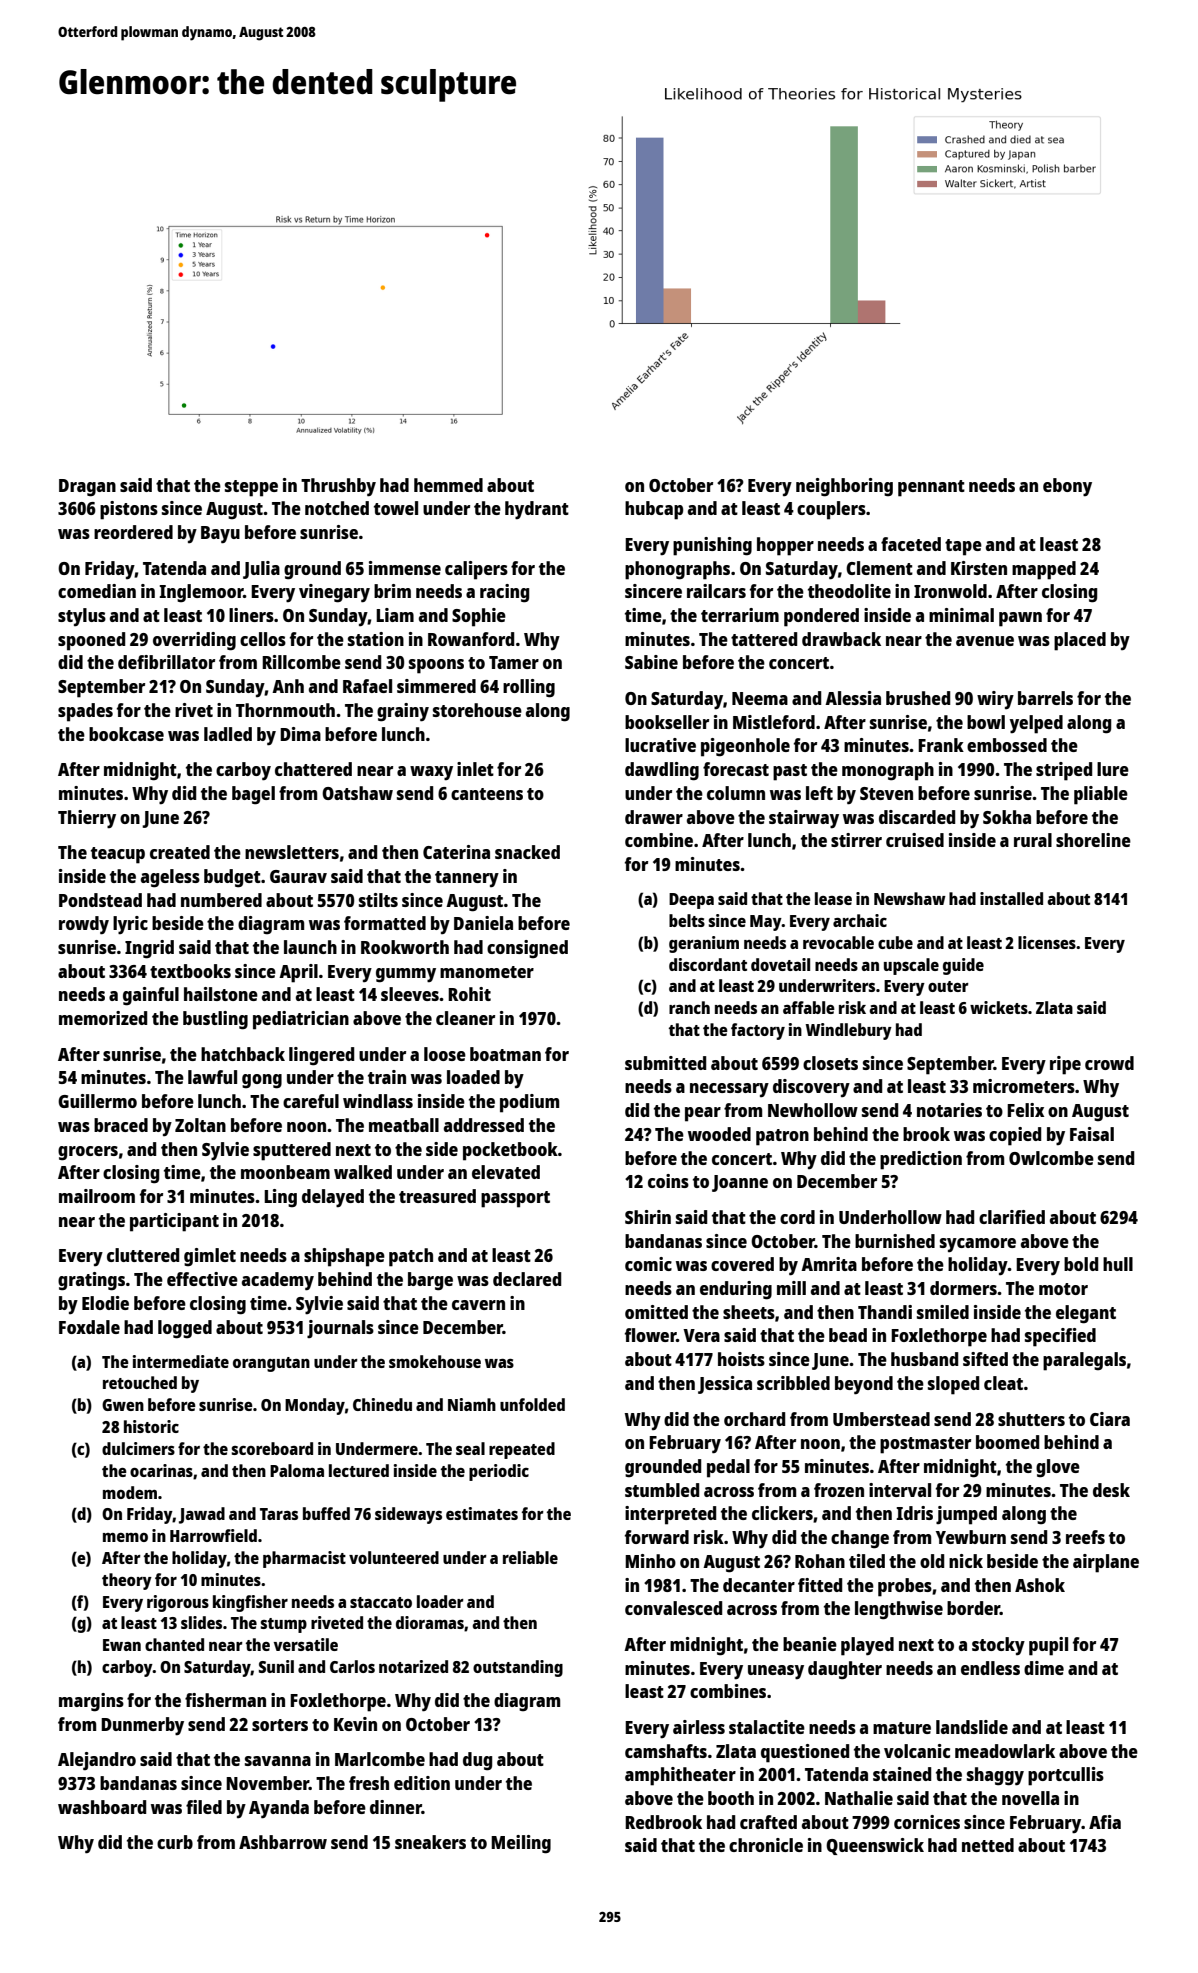  I want to click on ocarinas, so click(161, 1470).
